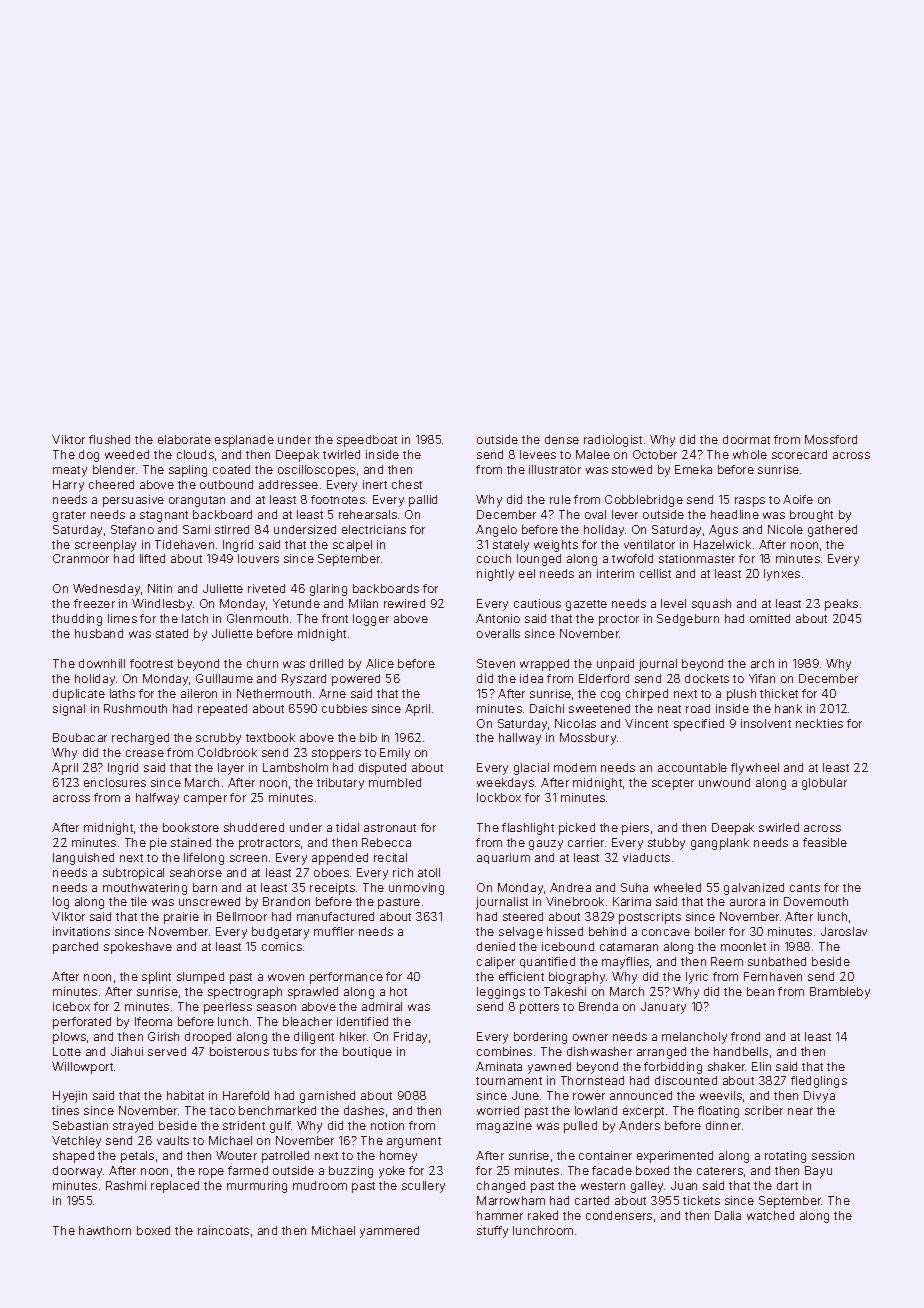 The height and width of the screenshot is (1308, 924). Describe the element at coordinates (798, 499) in the screenshot. I see `Aoife` at that location.
